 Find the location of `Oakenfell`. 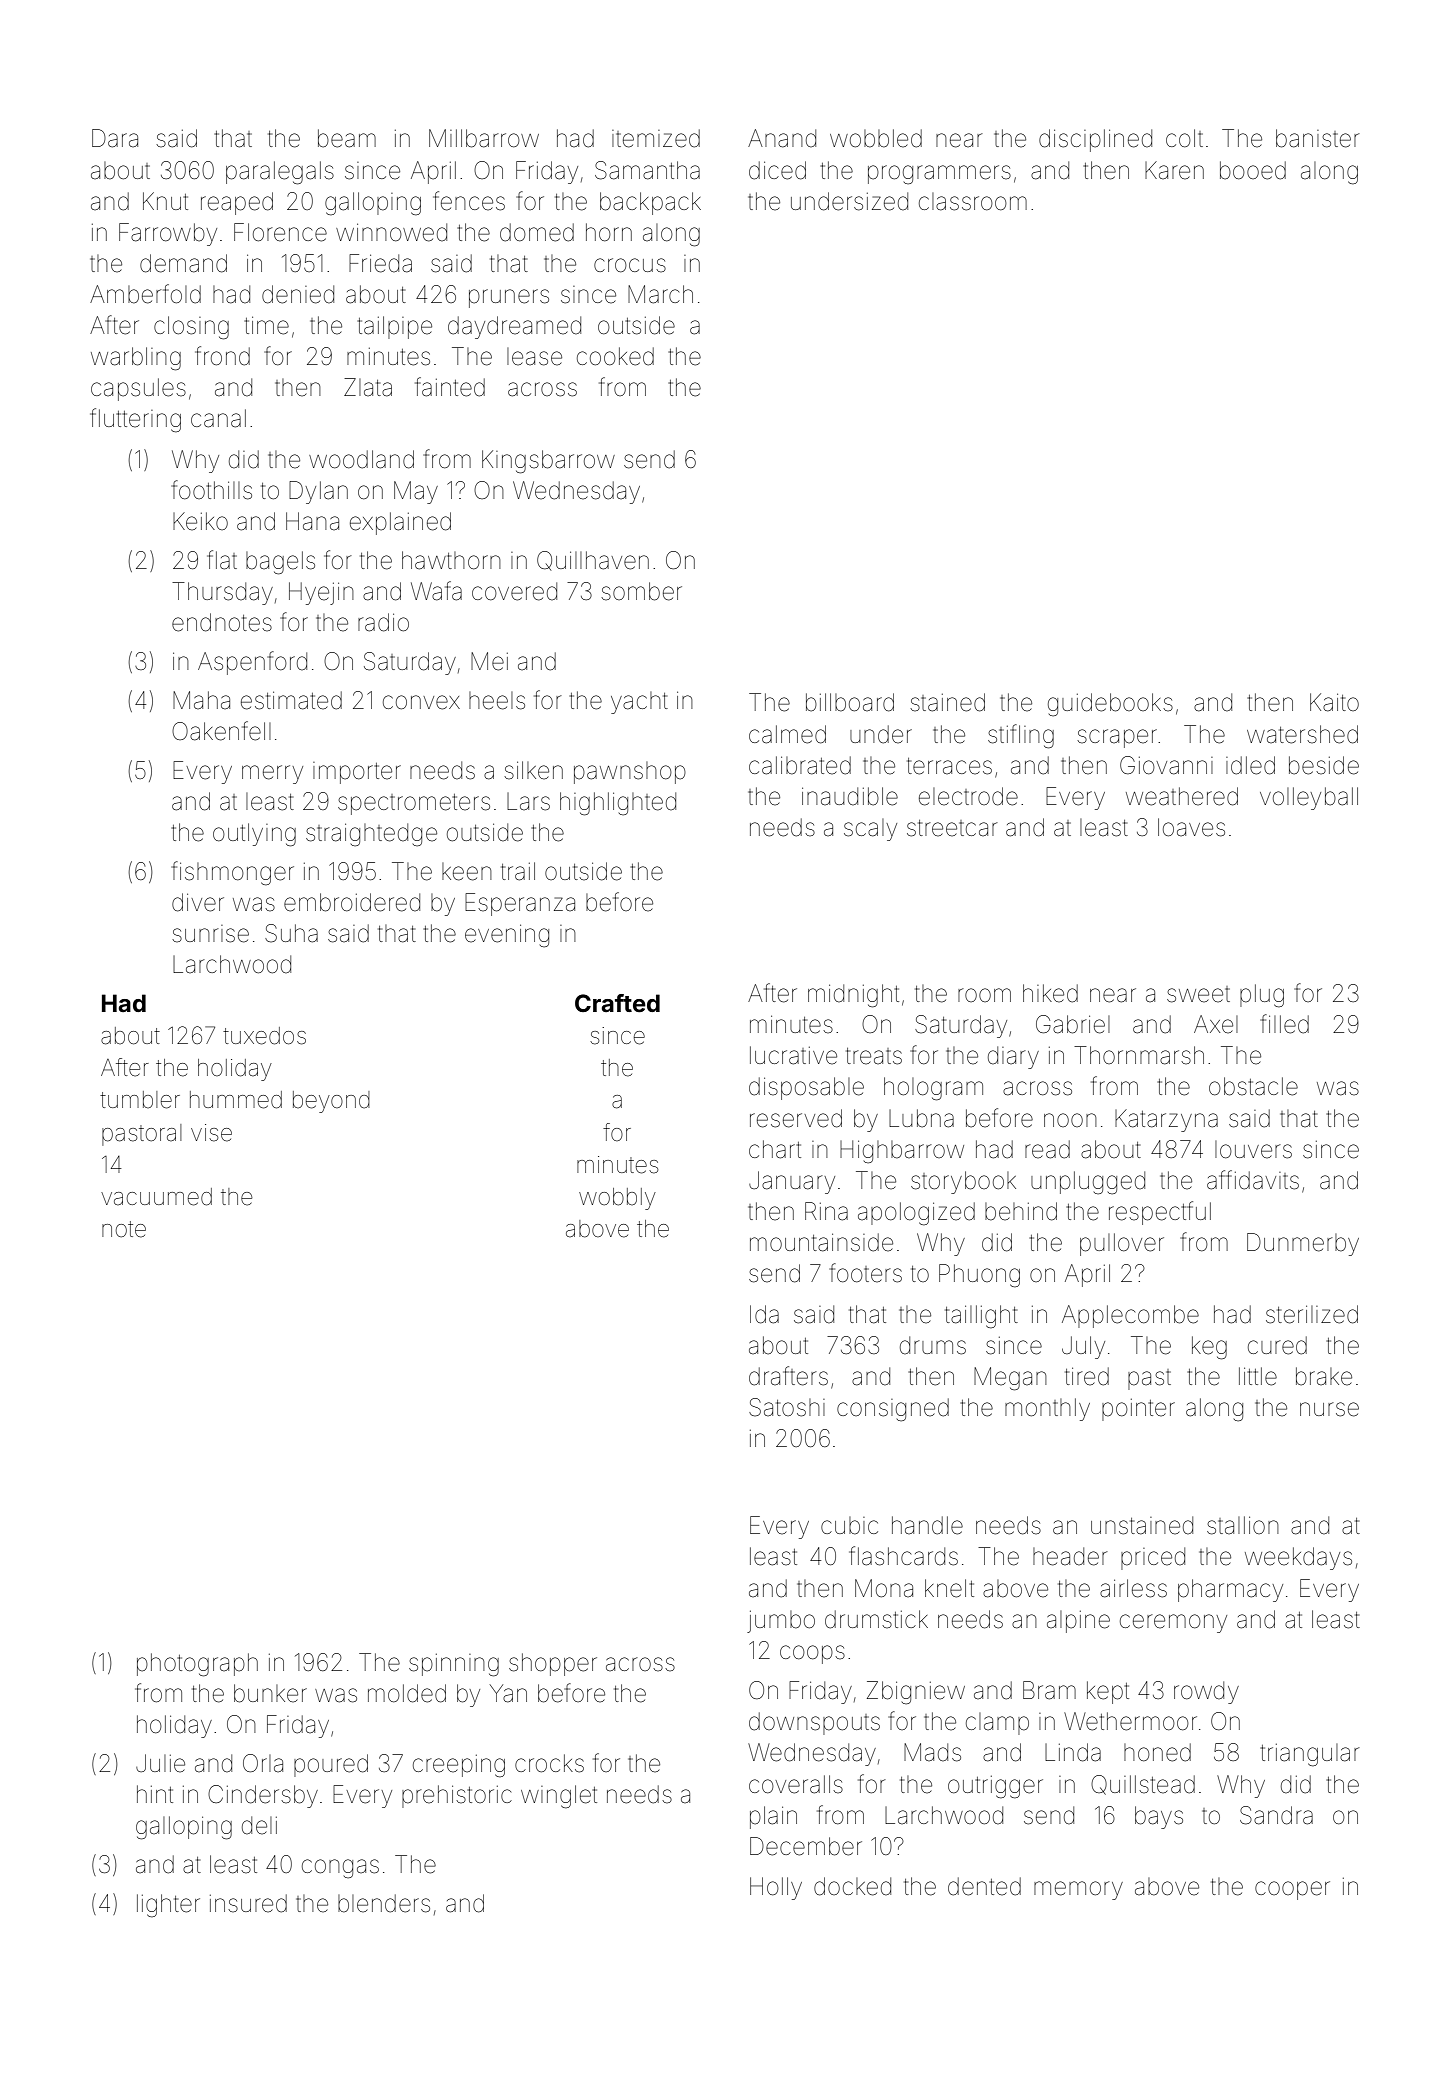

Oakenfell is located at coordinates (221, 731).
